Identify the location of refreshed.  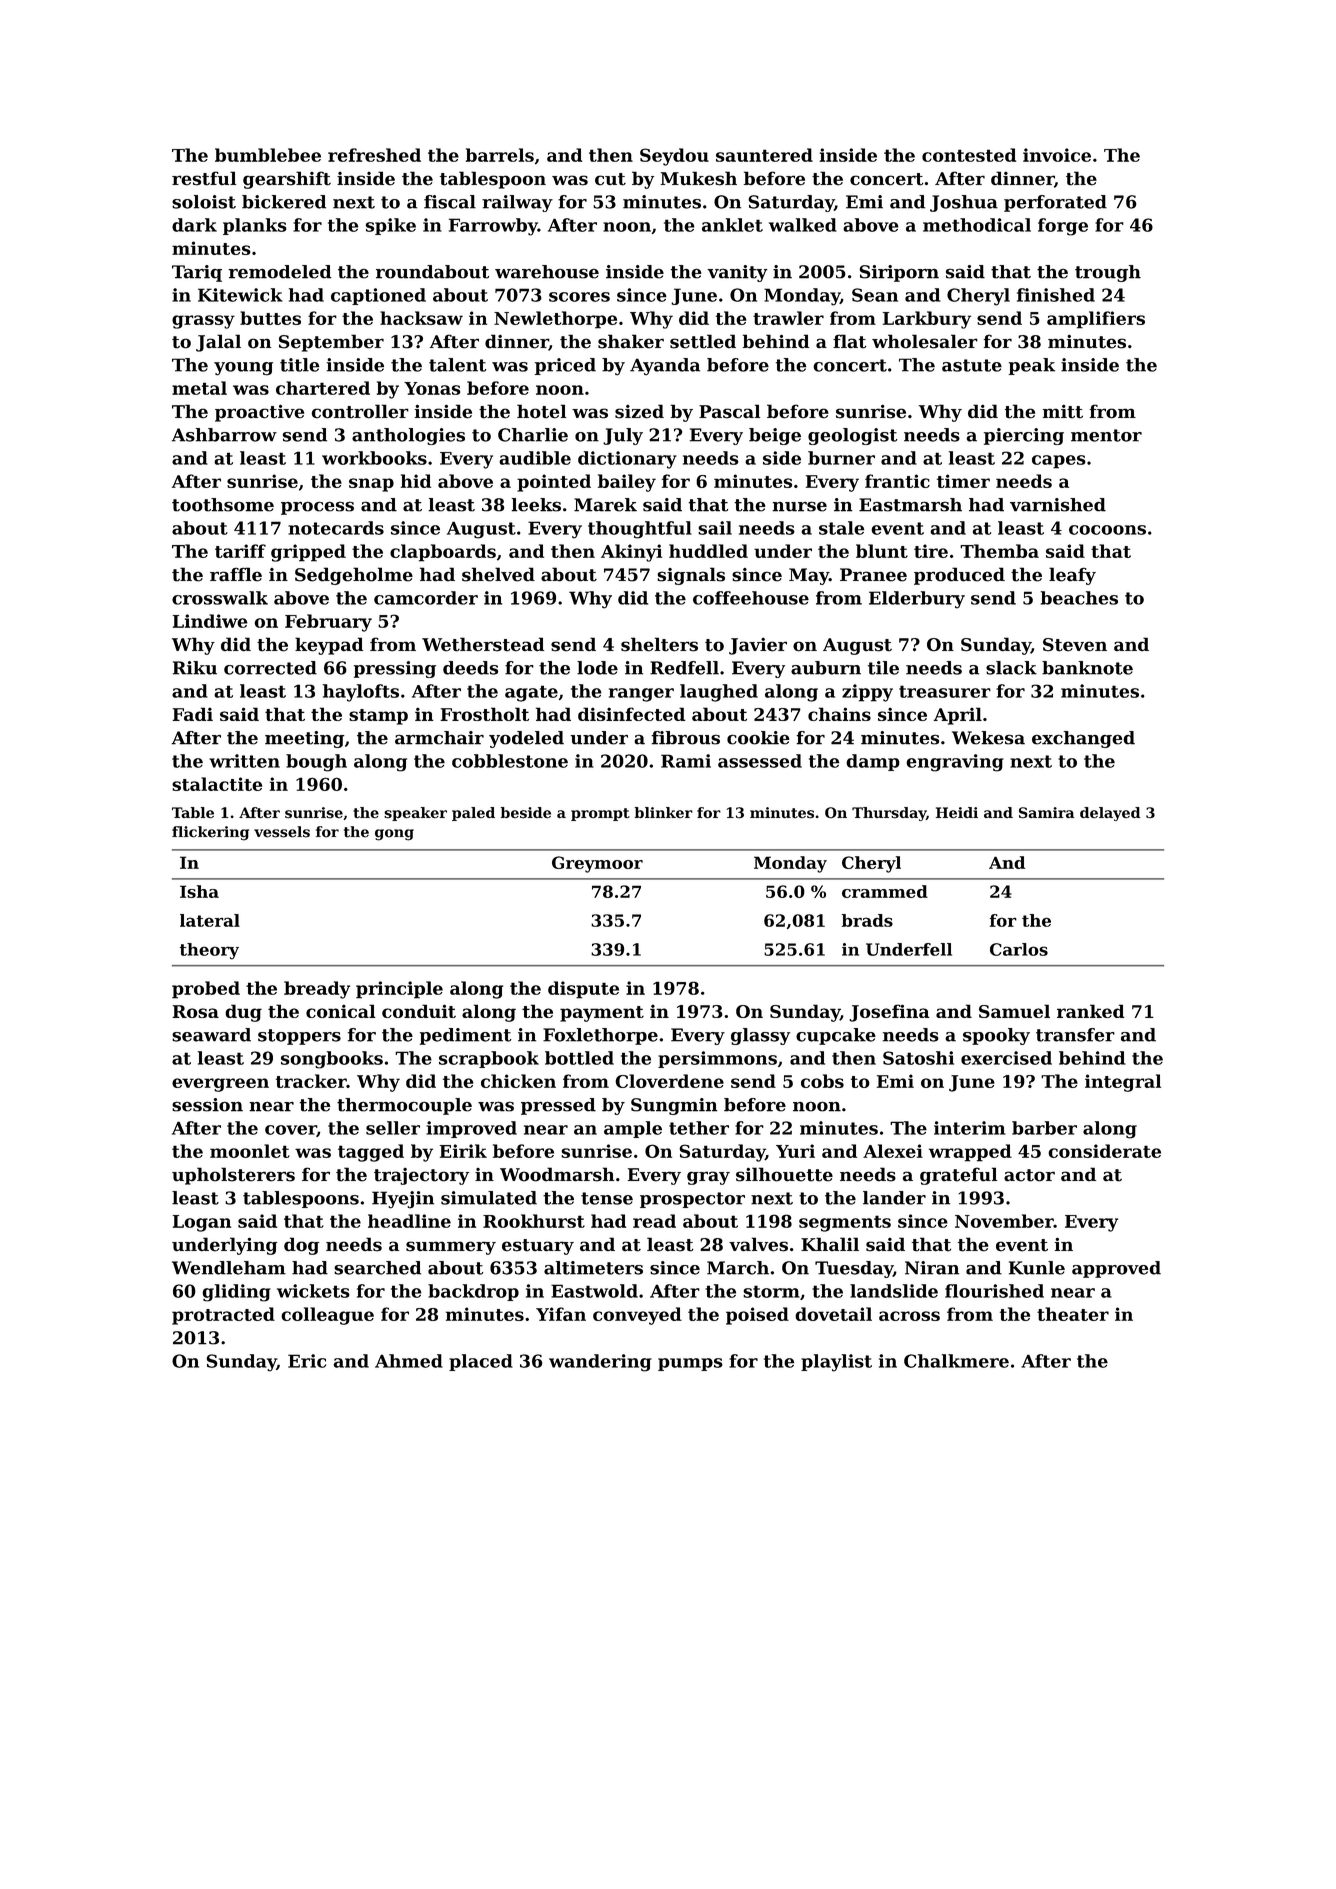
(374, 155).
